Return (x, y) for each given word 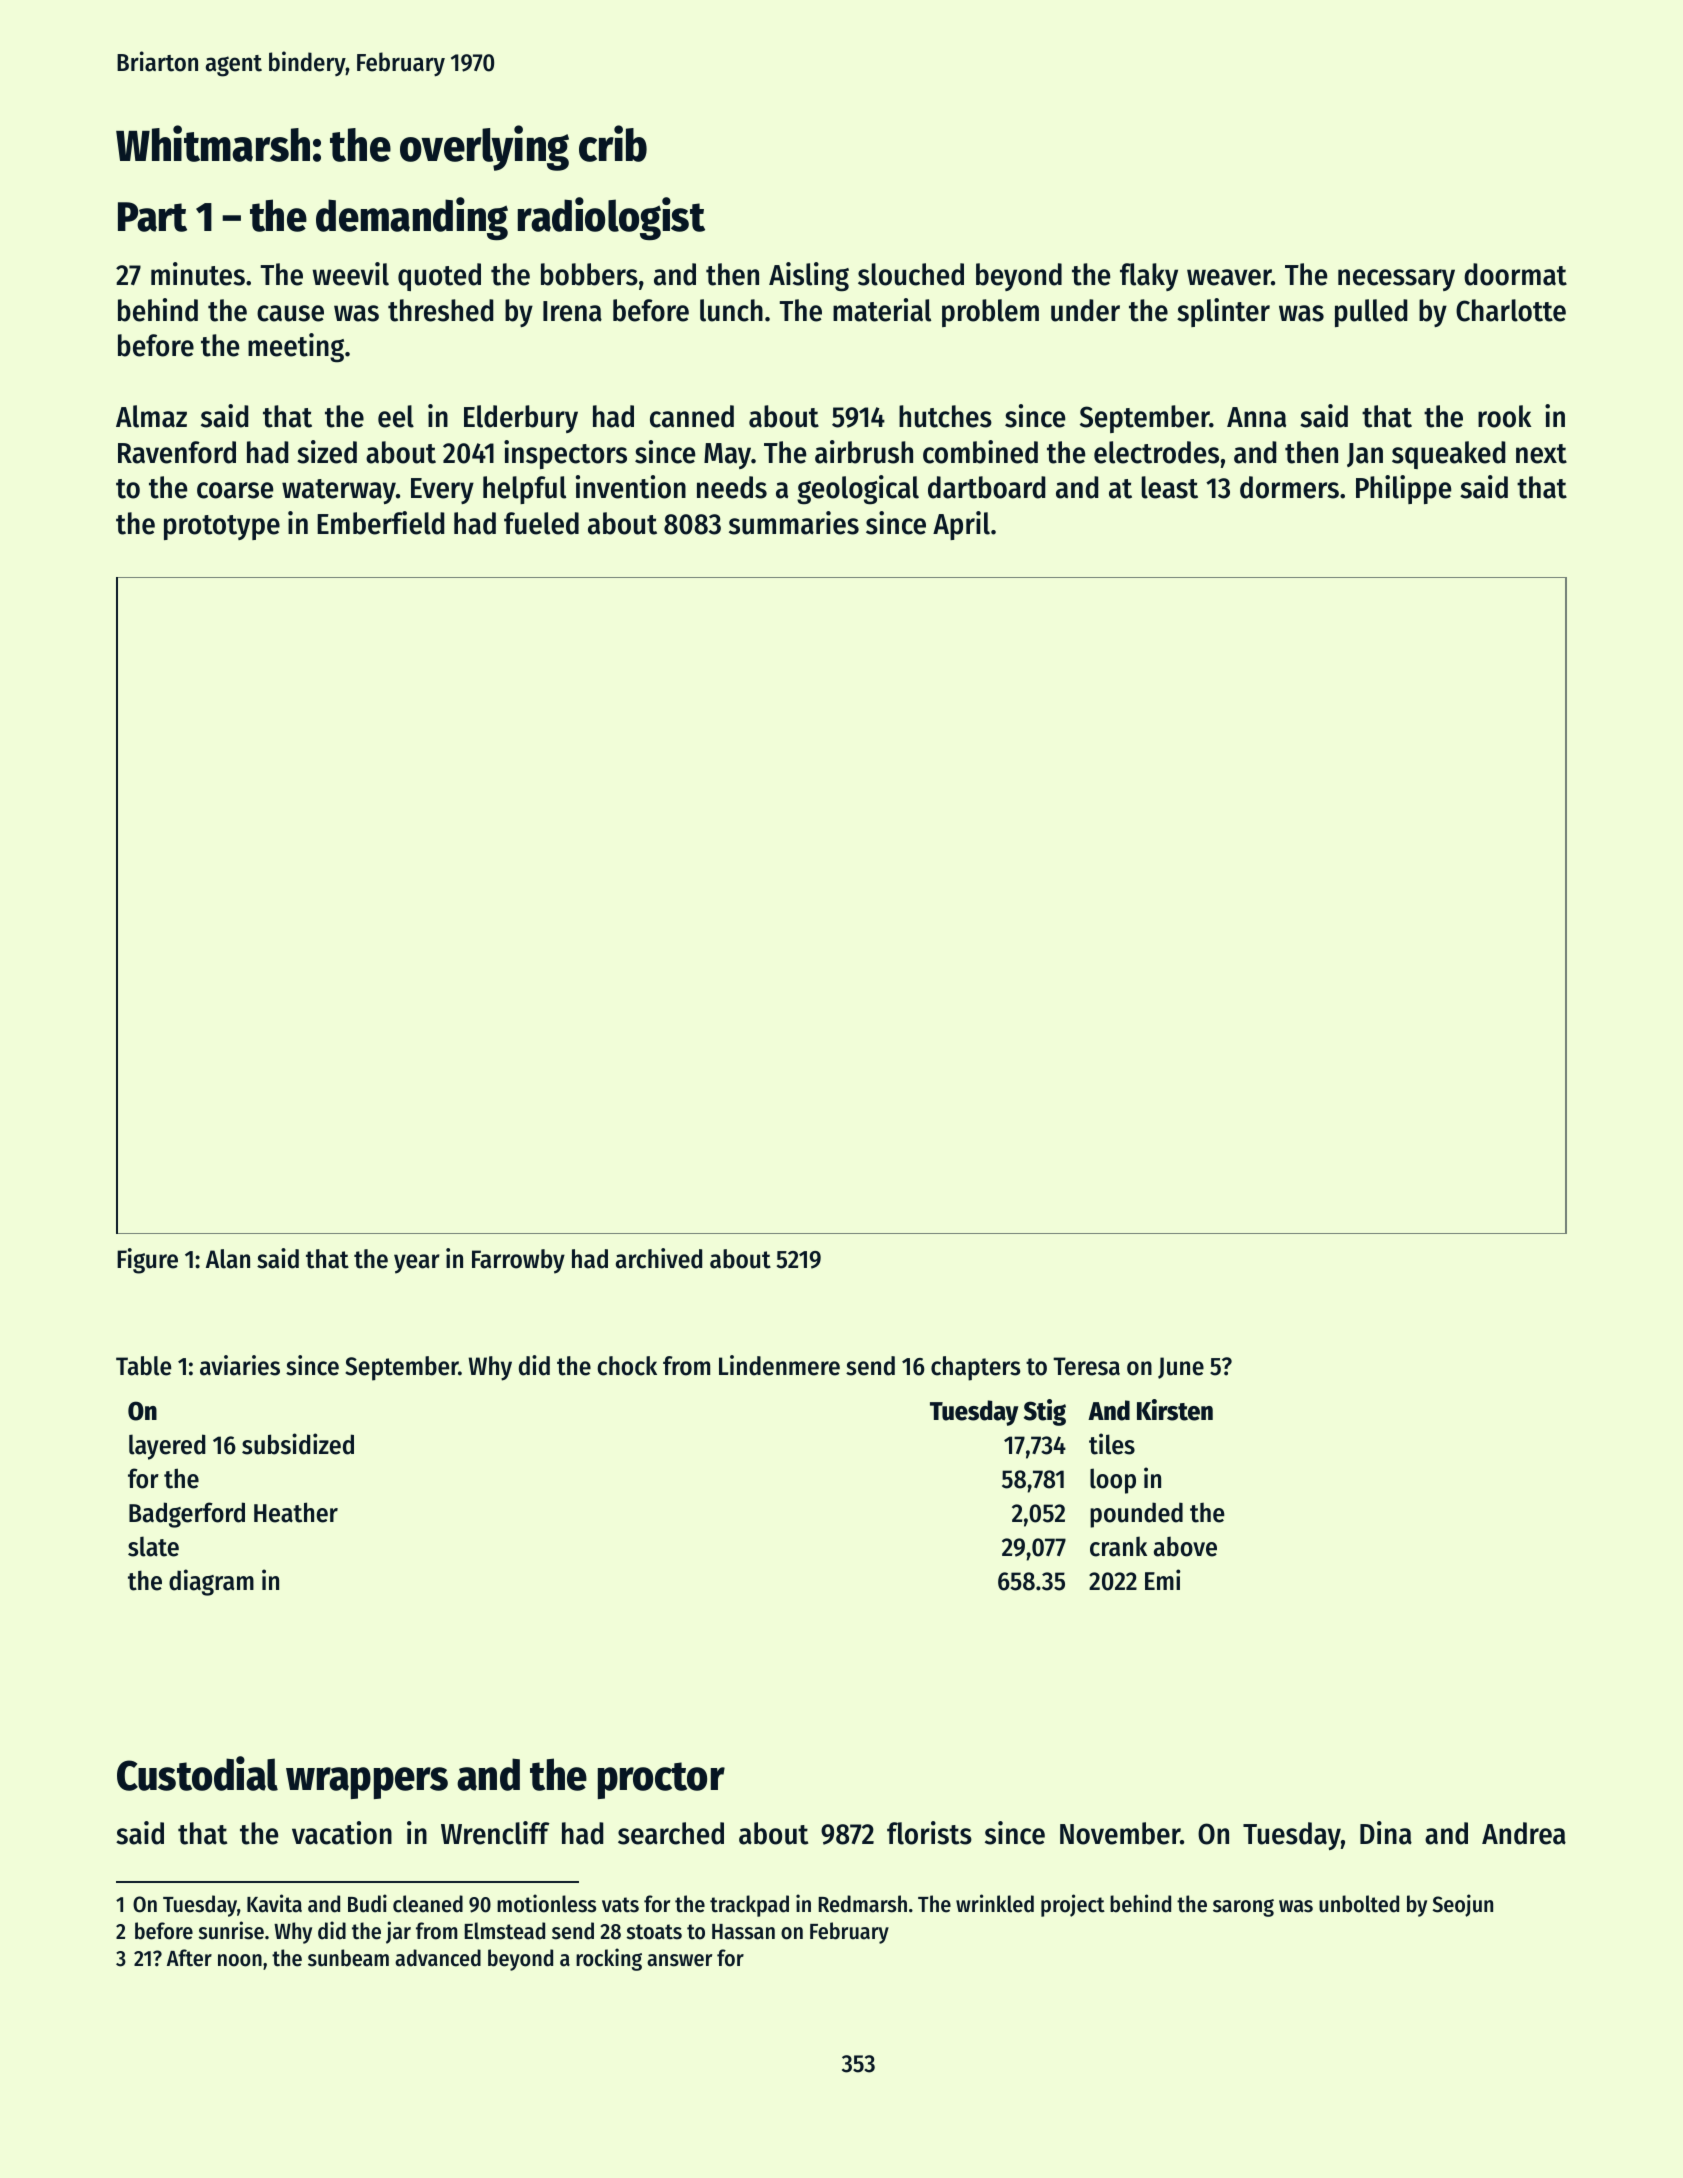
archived (659, 1258)
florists (929, 1833)
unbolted (1359, 1904)
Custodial (197, 1773)
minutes (198, 274)
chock (627, 1366)
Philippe (1403, 489)
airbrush (864, 452)
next (1541, 454)
